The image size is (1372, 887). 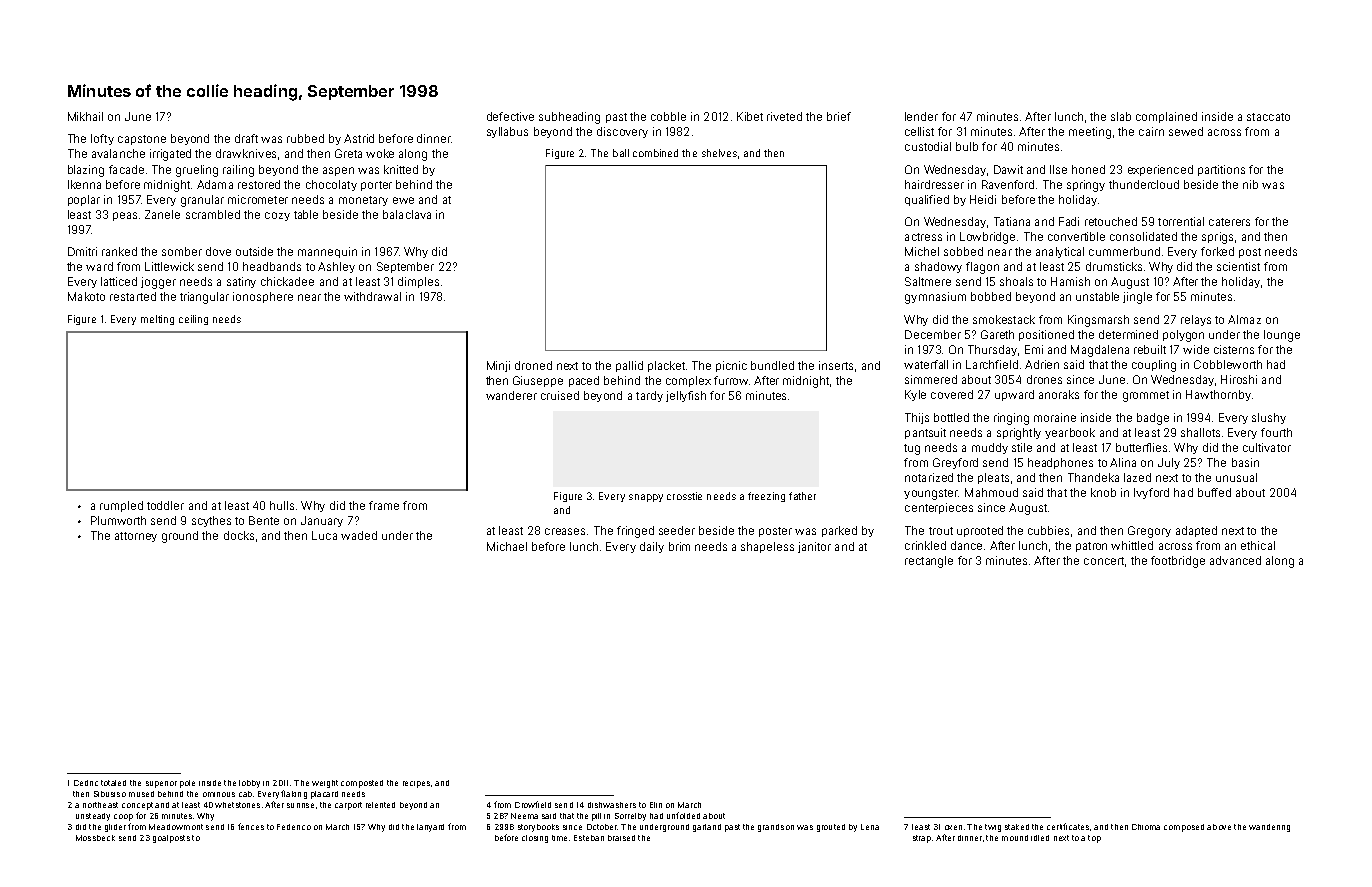 What do you see at coordinates (655, 153) in the screenshot?
I see `combined` at bounding box center [655, 153].
